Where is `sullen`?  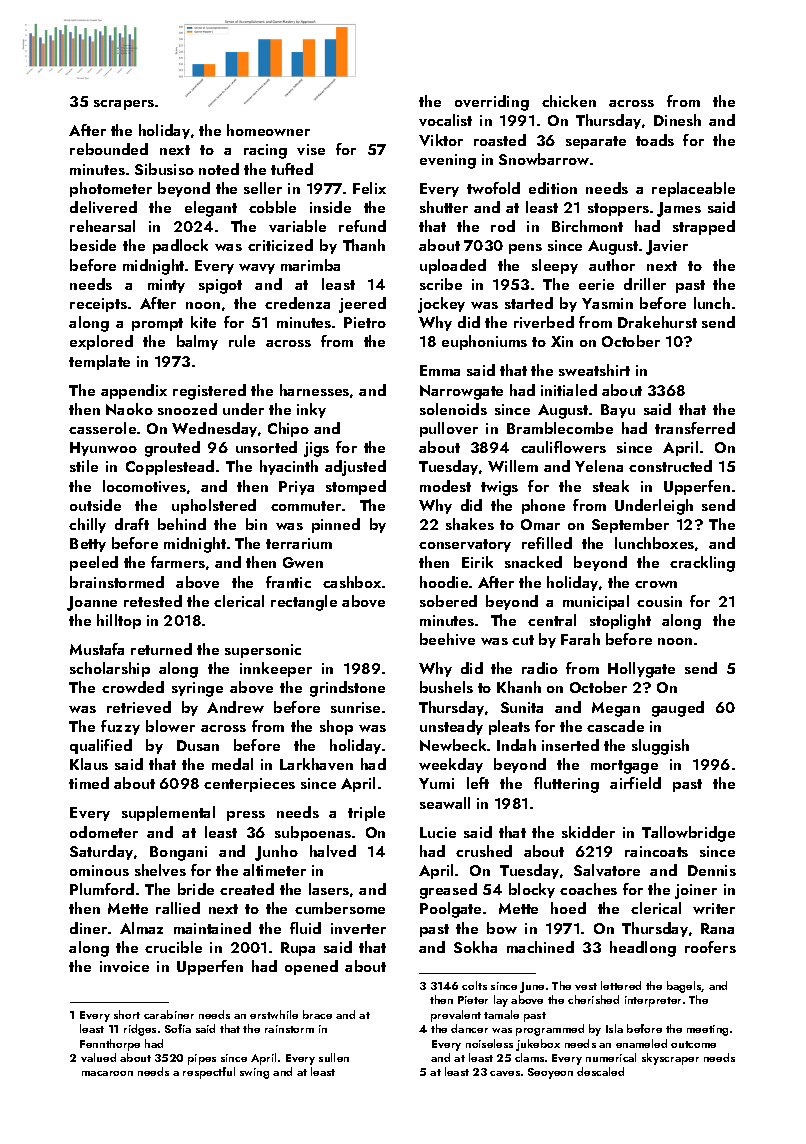 sullen is located at coordinates (334, 1057).
